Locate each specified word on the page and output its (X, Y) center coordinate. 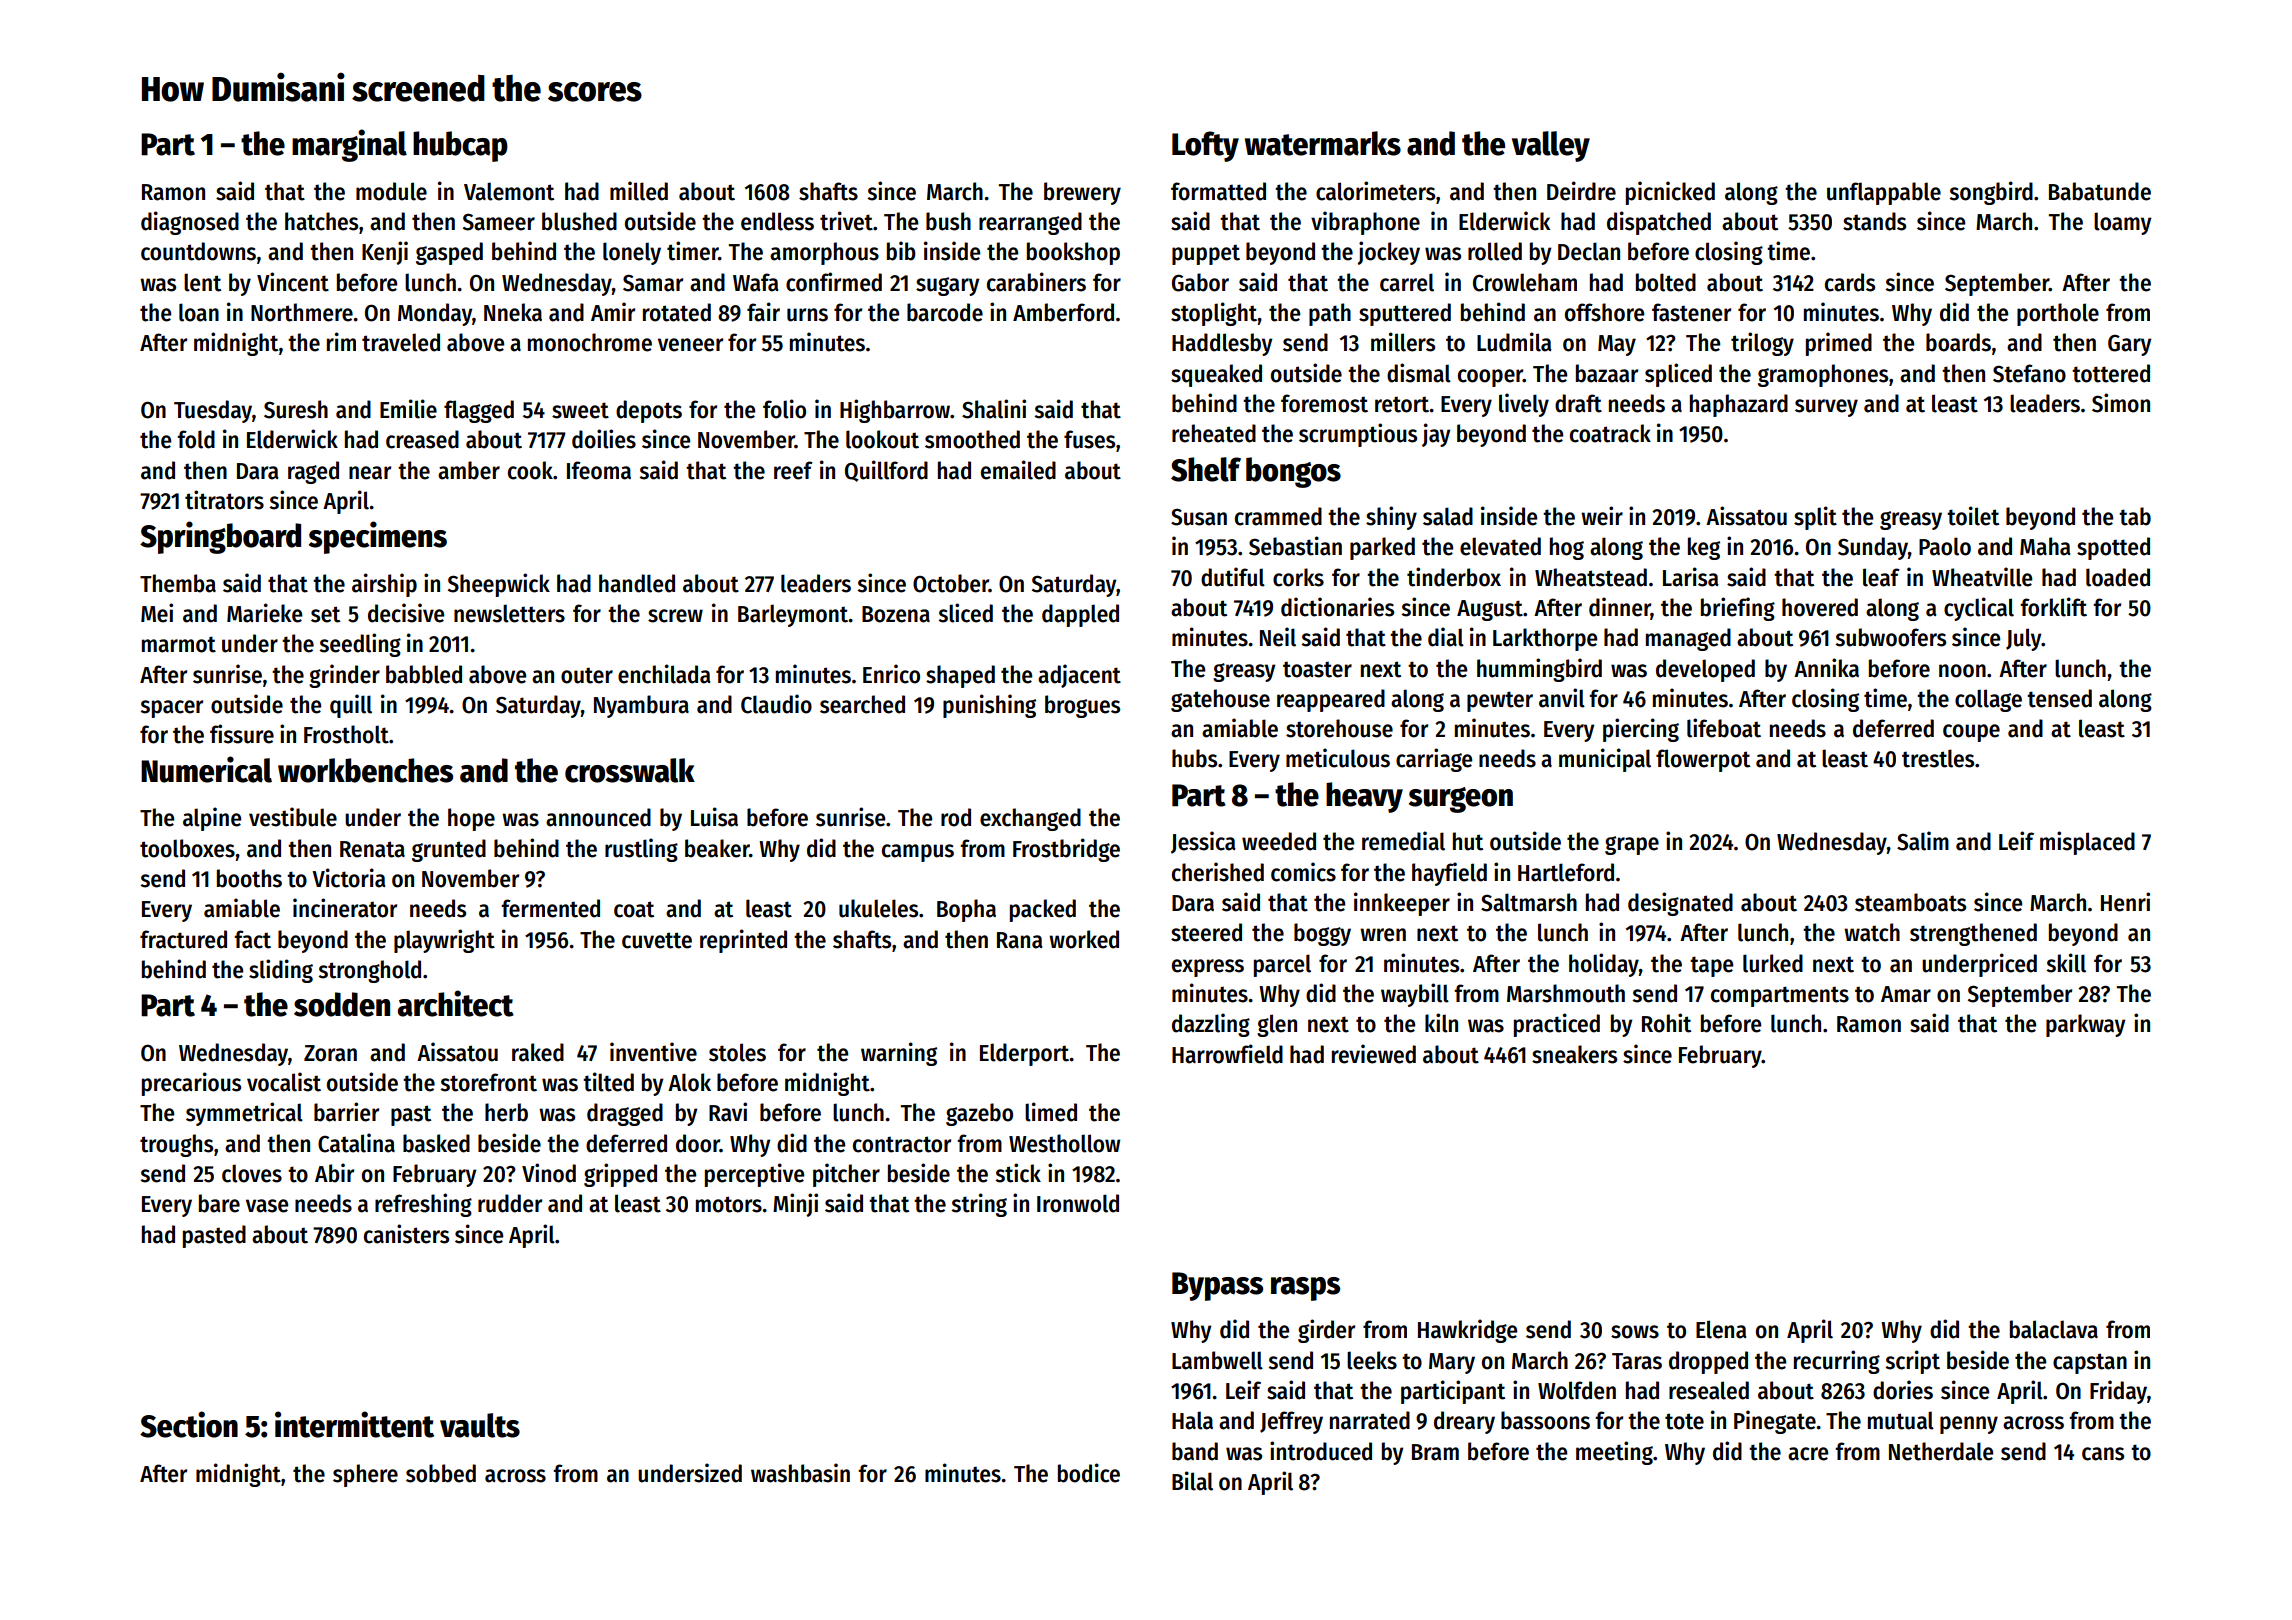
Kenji (385, 253)
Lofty (1205, 146)
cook (530, 470)
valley (1551, 146)
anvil (1562, 698)
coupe (1971, 733)
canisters (406, 1234)
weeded (1279, 841)
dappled (1080, 615)
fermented (550, 908)
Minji (795, 1205)
